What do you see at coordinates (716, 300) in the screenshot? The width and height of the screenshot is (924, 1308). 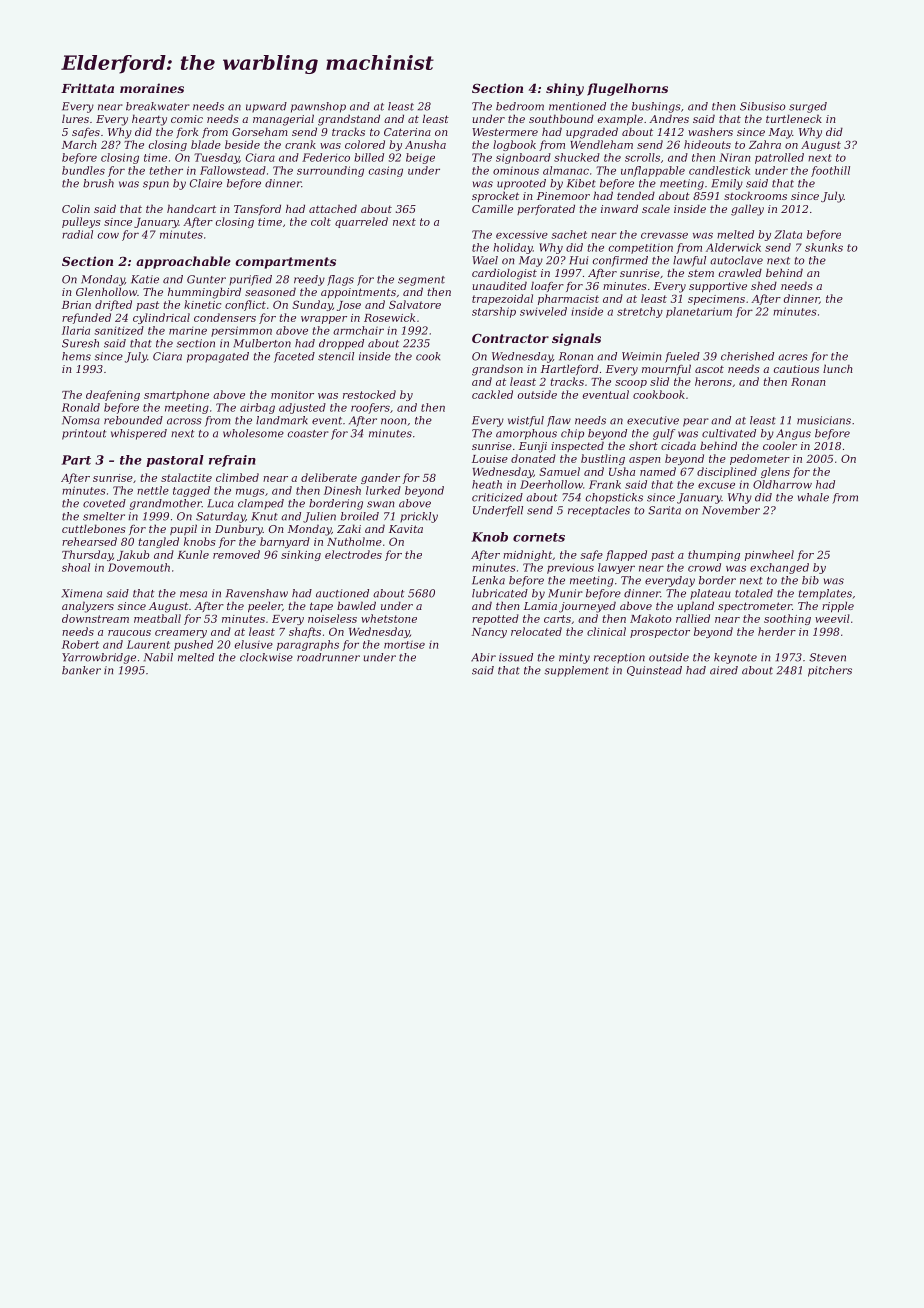 I see `specimens` at bounding box center [716, 300].
